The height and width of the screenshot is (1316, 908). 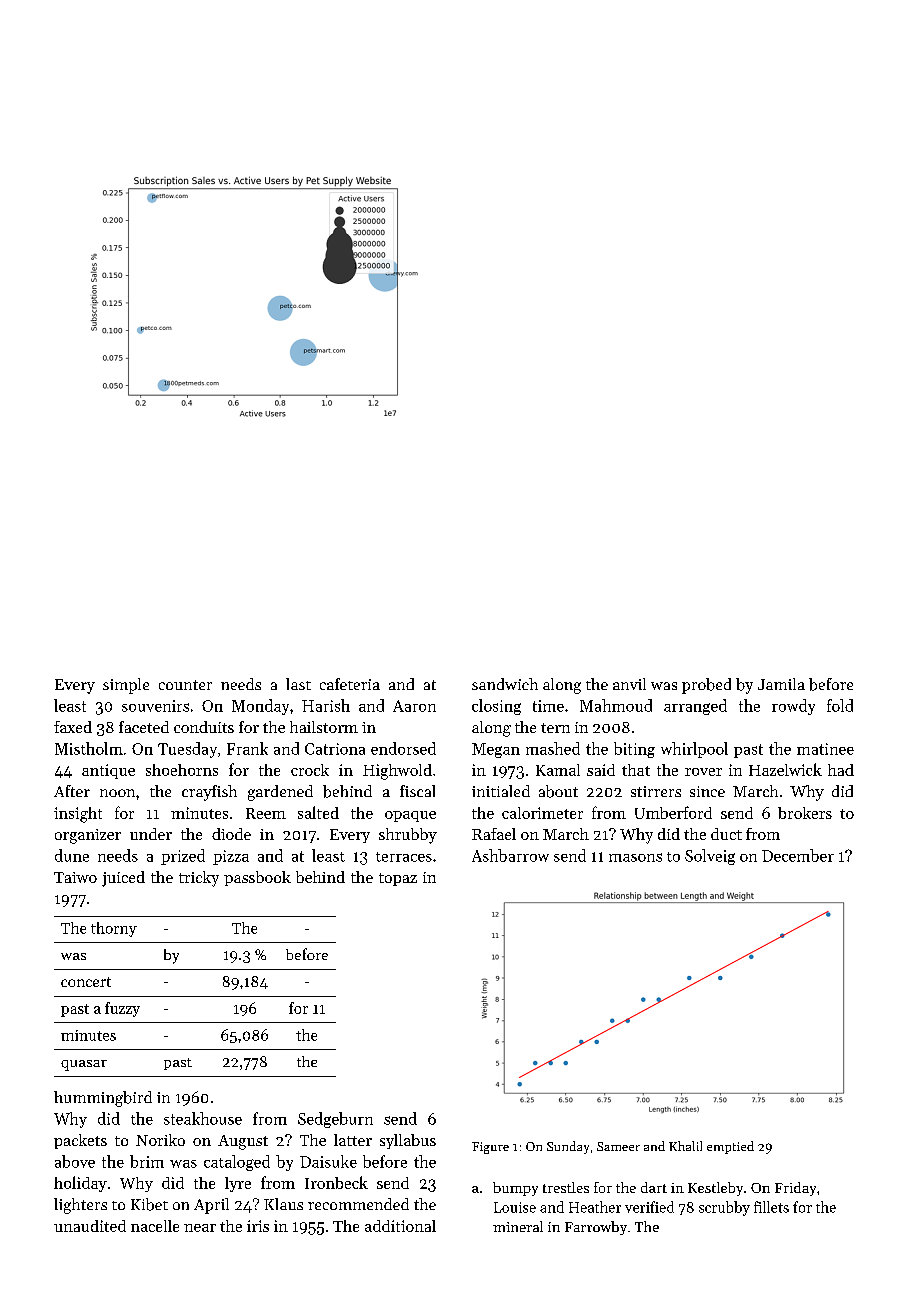 What do you see at coordinates (247, 748) in the screenshot?
I see `Frank` at bounding box center [247, 748].
